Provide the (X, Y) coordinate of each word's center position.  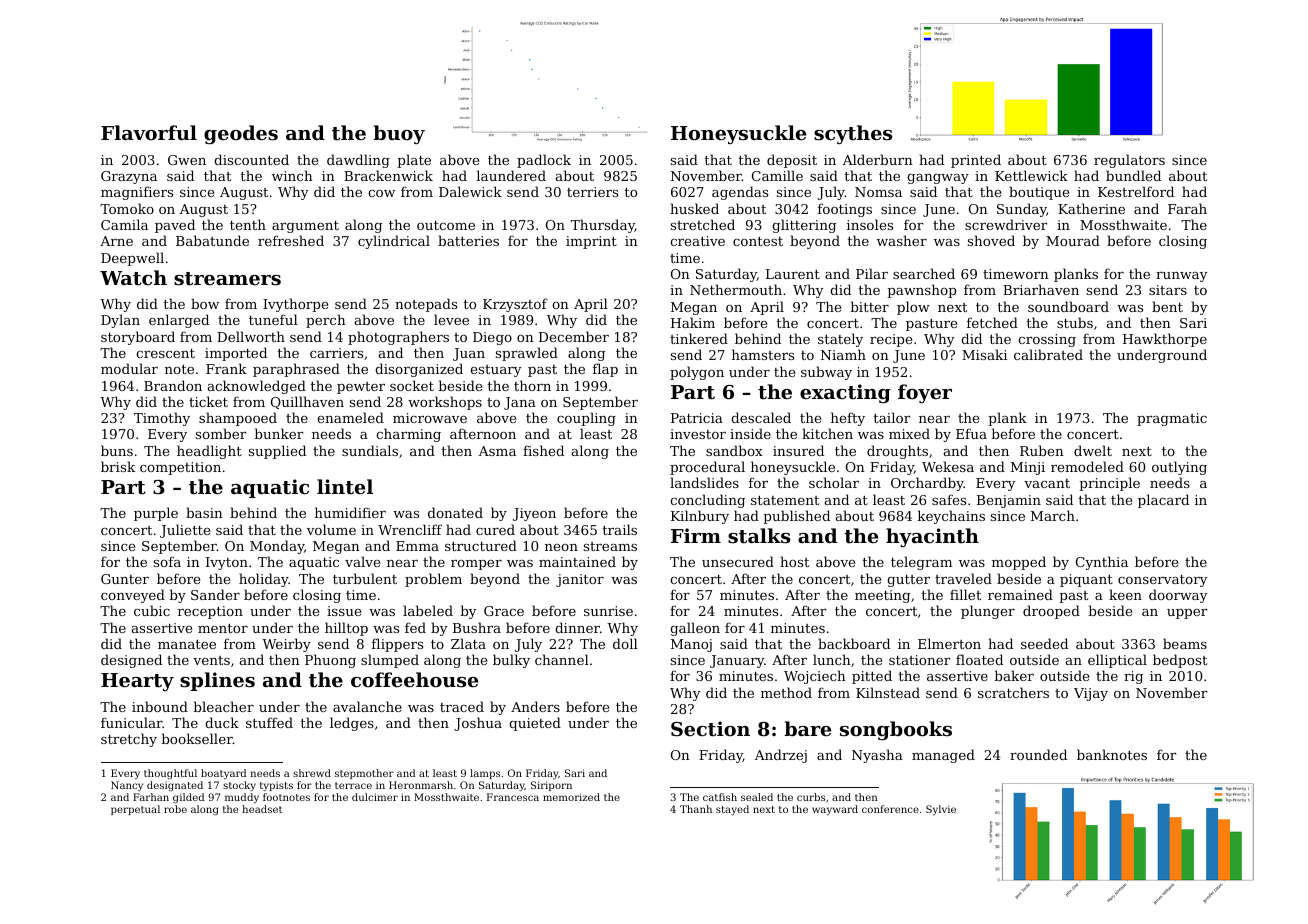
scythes (853, 134)
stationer (920, 660)
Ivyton (227, 563)
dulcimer (375, 797)
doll (625, 643)
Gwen (187, 160)
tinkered (699, 338)
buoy (399, 134)
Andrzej (781, 756)
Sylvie (941, 810)
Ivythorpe (295, 305)
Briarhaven (1041, 289)
